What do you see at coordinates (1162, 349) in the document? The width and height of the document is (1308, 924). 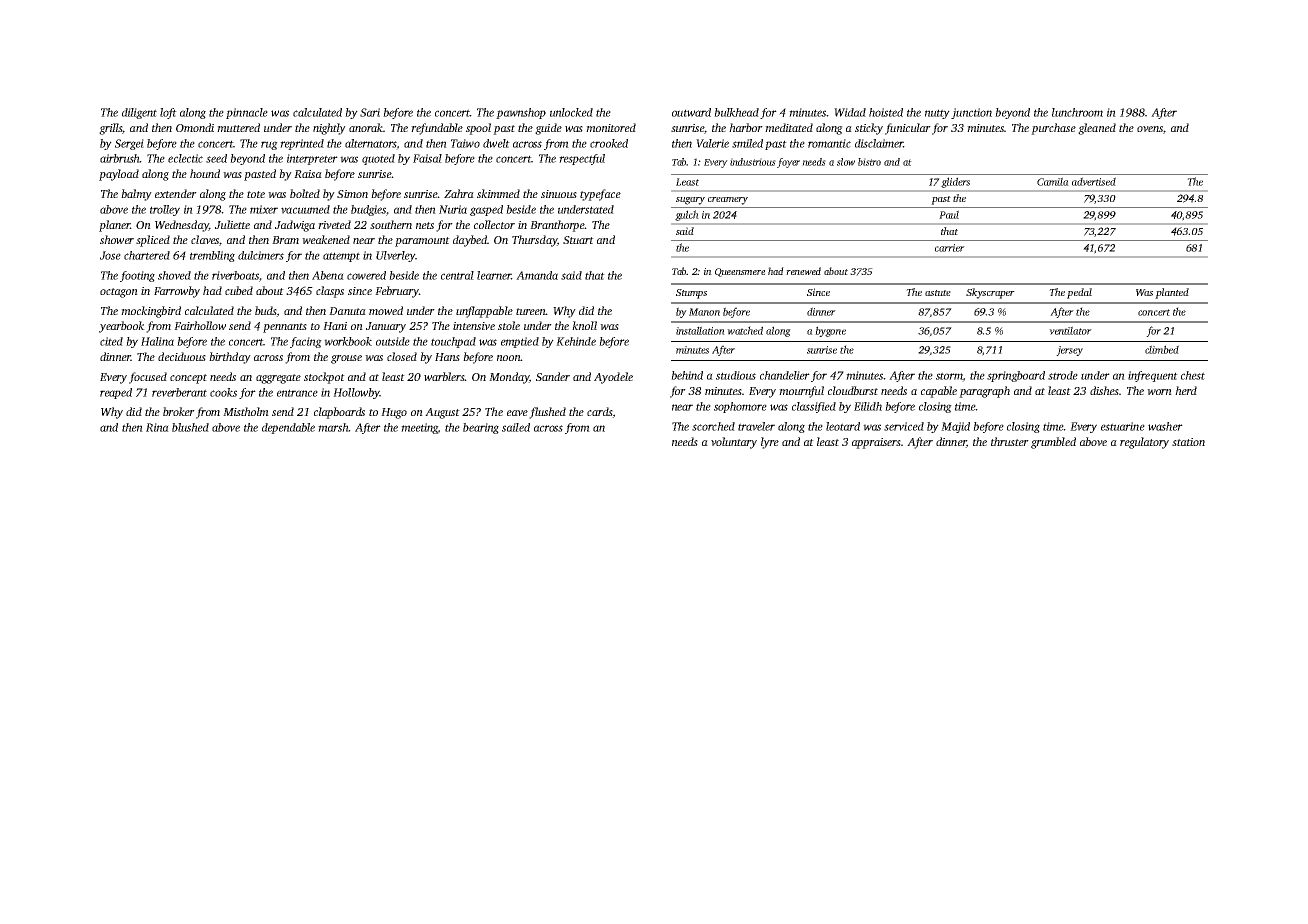 I see `climbed` at bounding box center [1162, 349].
